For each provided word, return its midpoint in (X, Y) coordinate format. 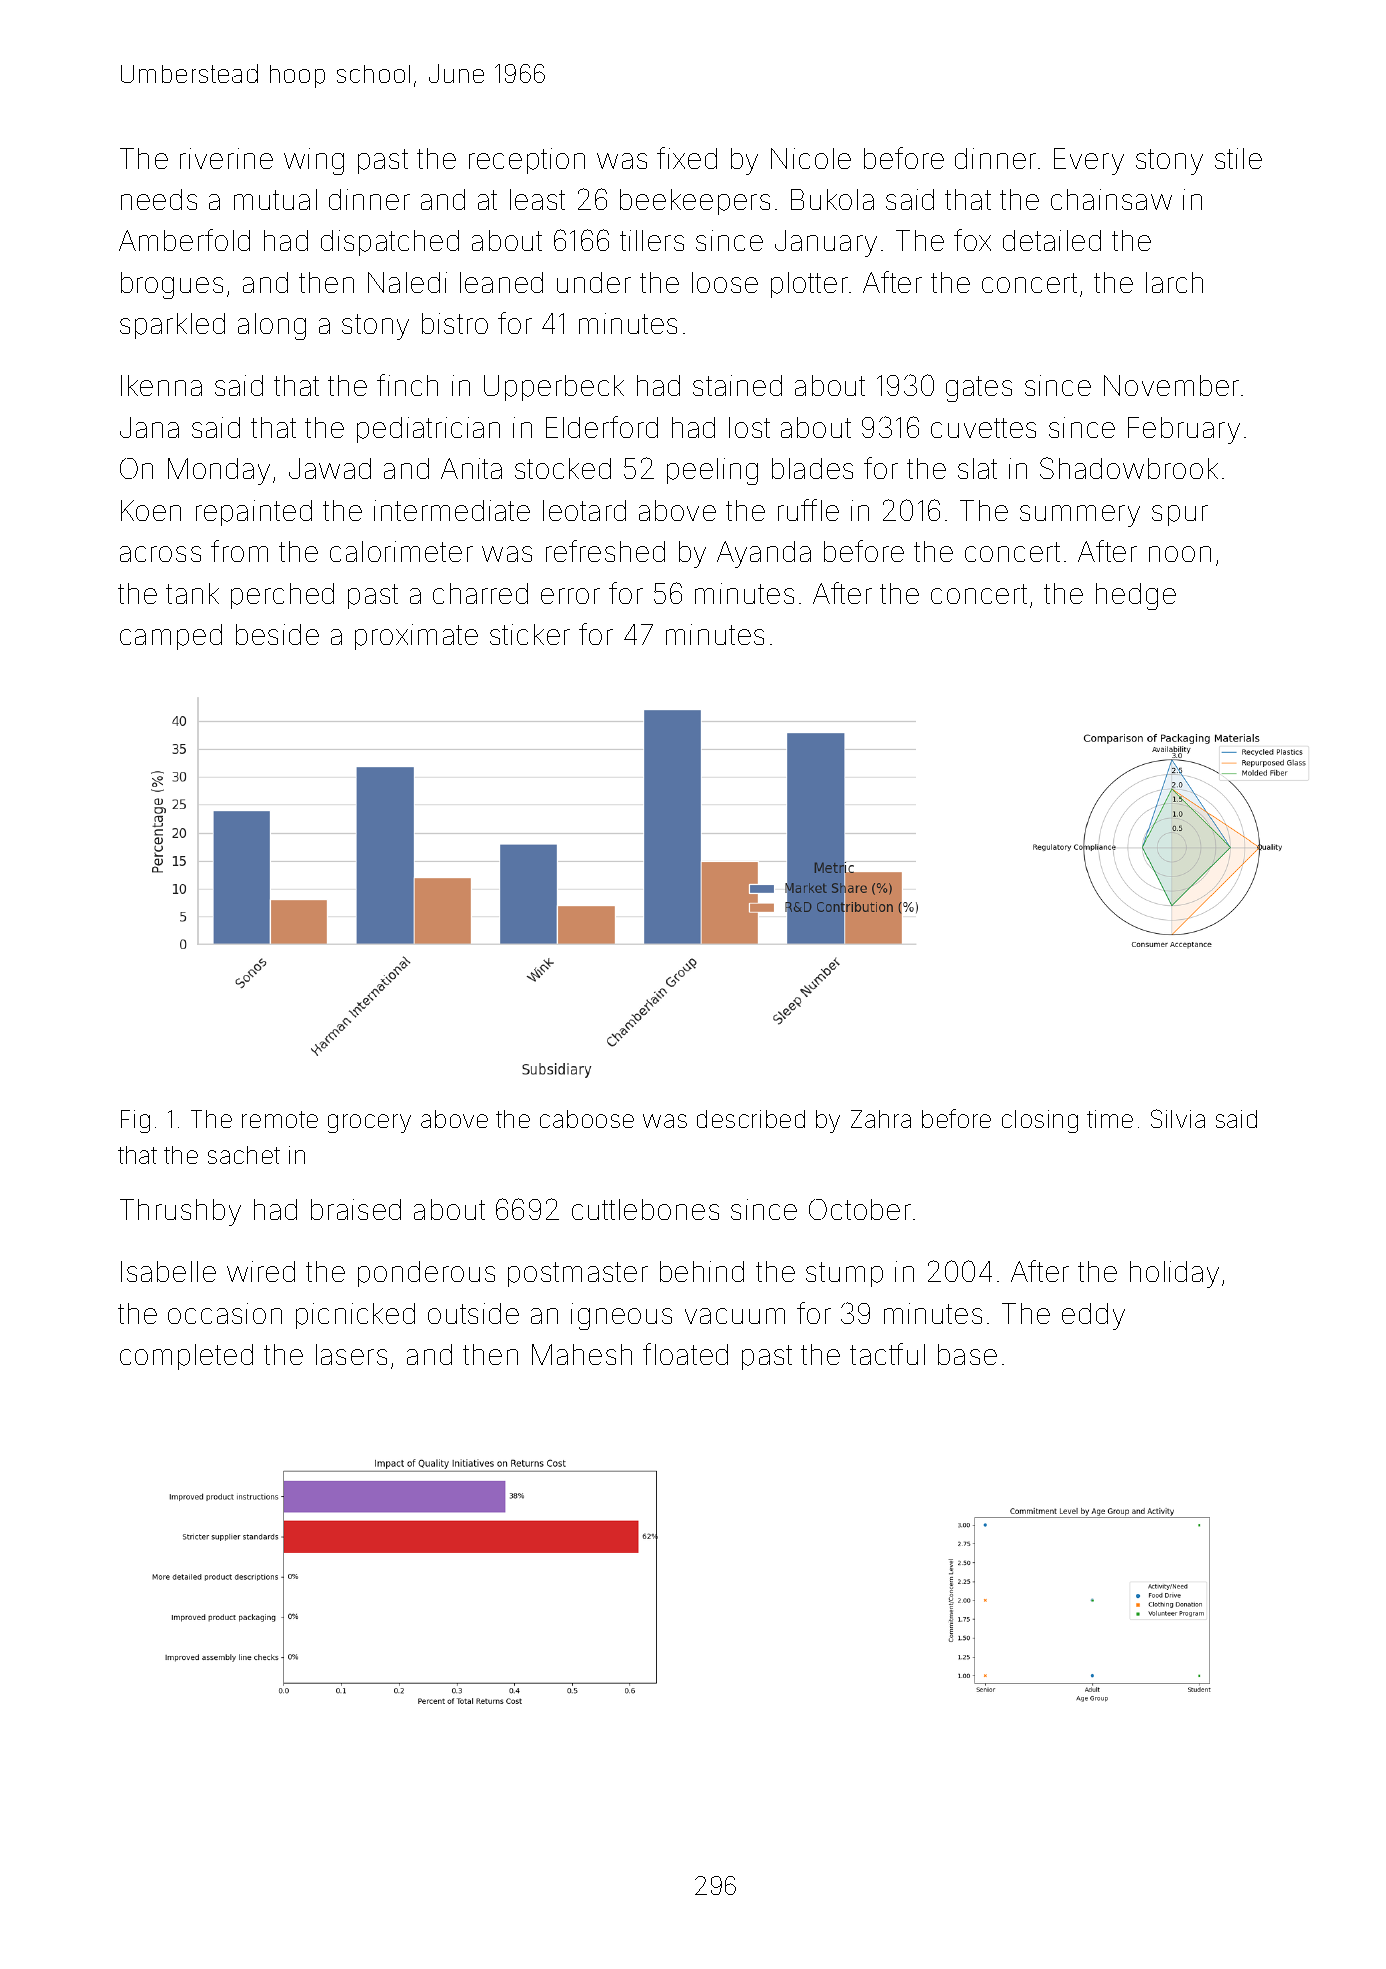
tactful (887, 1354)
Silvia (1178, 1118)
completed (186, 1357)
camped (171, 637)
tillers (652, 240)
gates (979, 389)
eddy (1093, 1316)
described (751, 1119)
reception (527, 161)
